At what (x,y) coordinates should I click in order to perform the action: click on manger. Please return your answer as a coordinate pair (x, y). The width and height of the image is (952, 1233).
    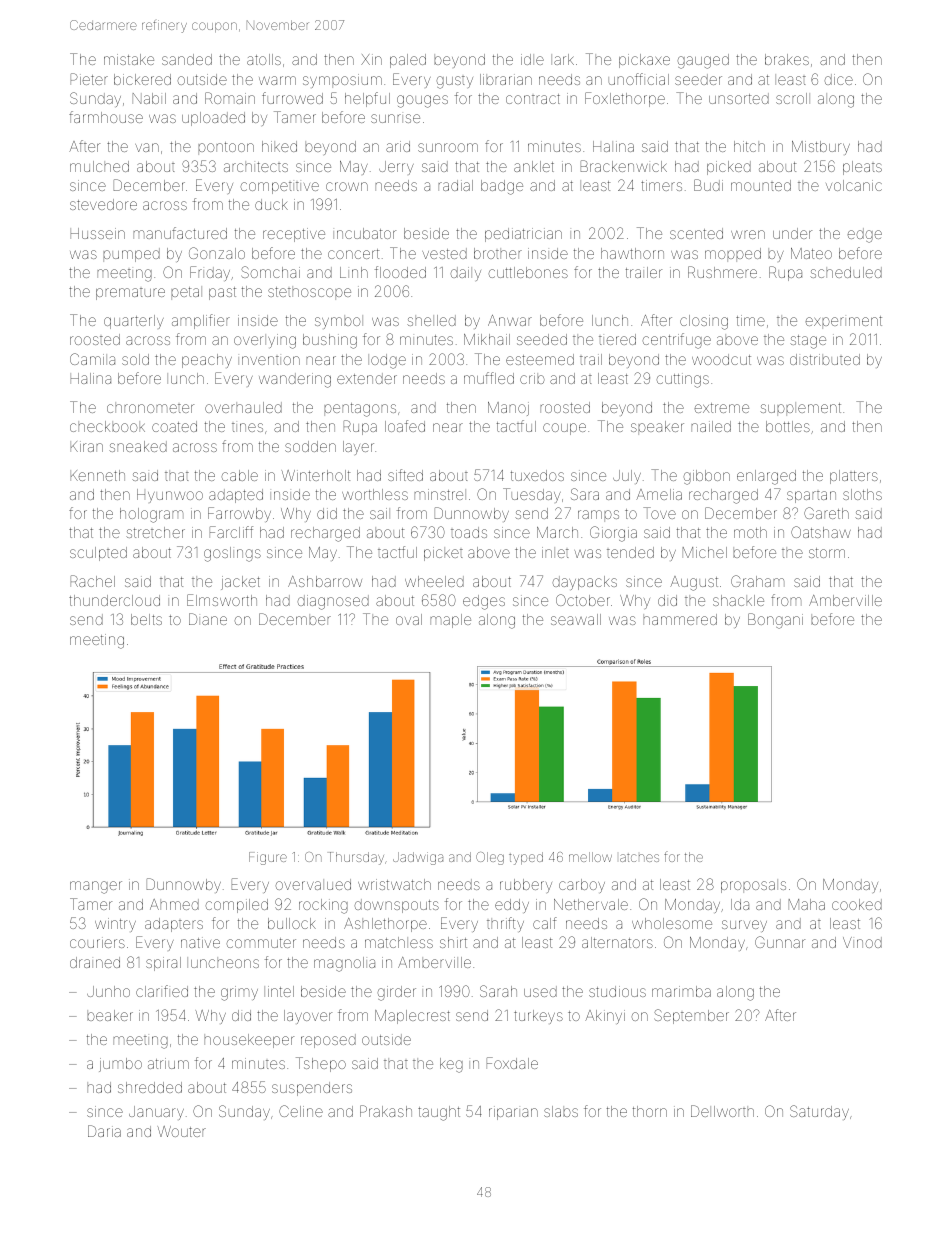
    Looking at the image, I should click on (96, 887).
